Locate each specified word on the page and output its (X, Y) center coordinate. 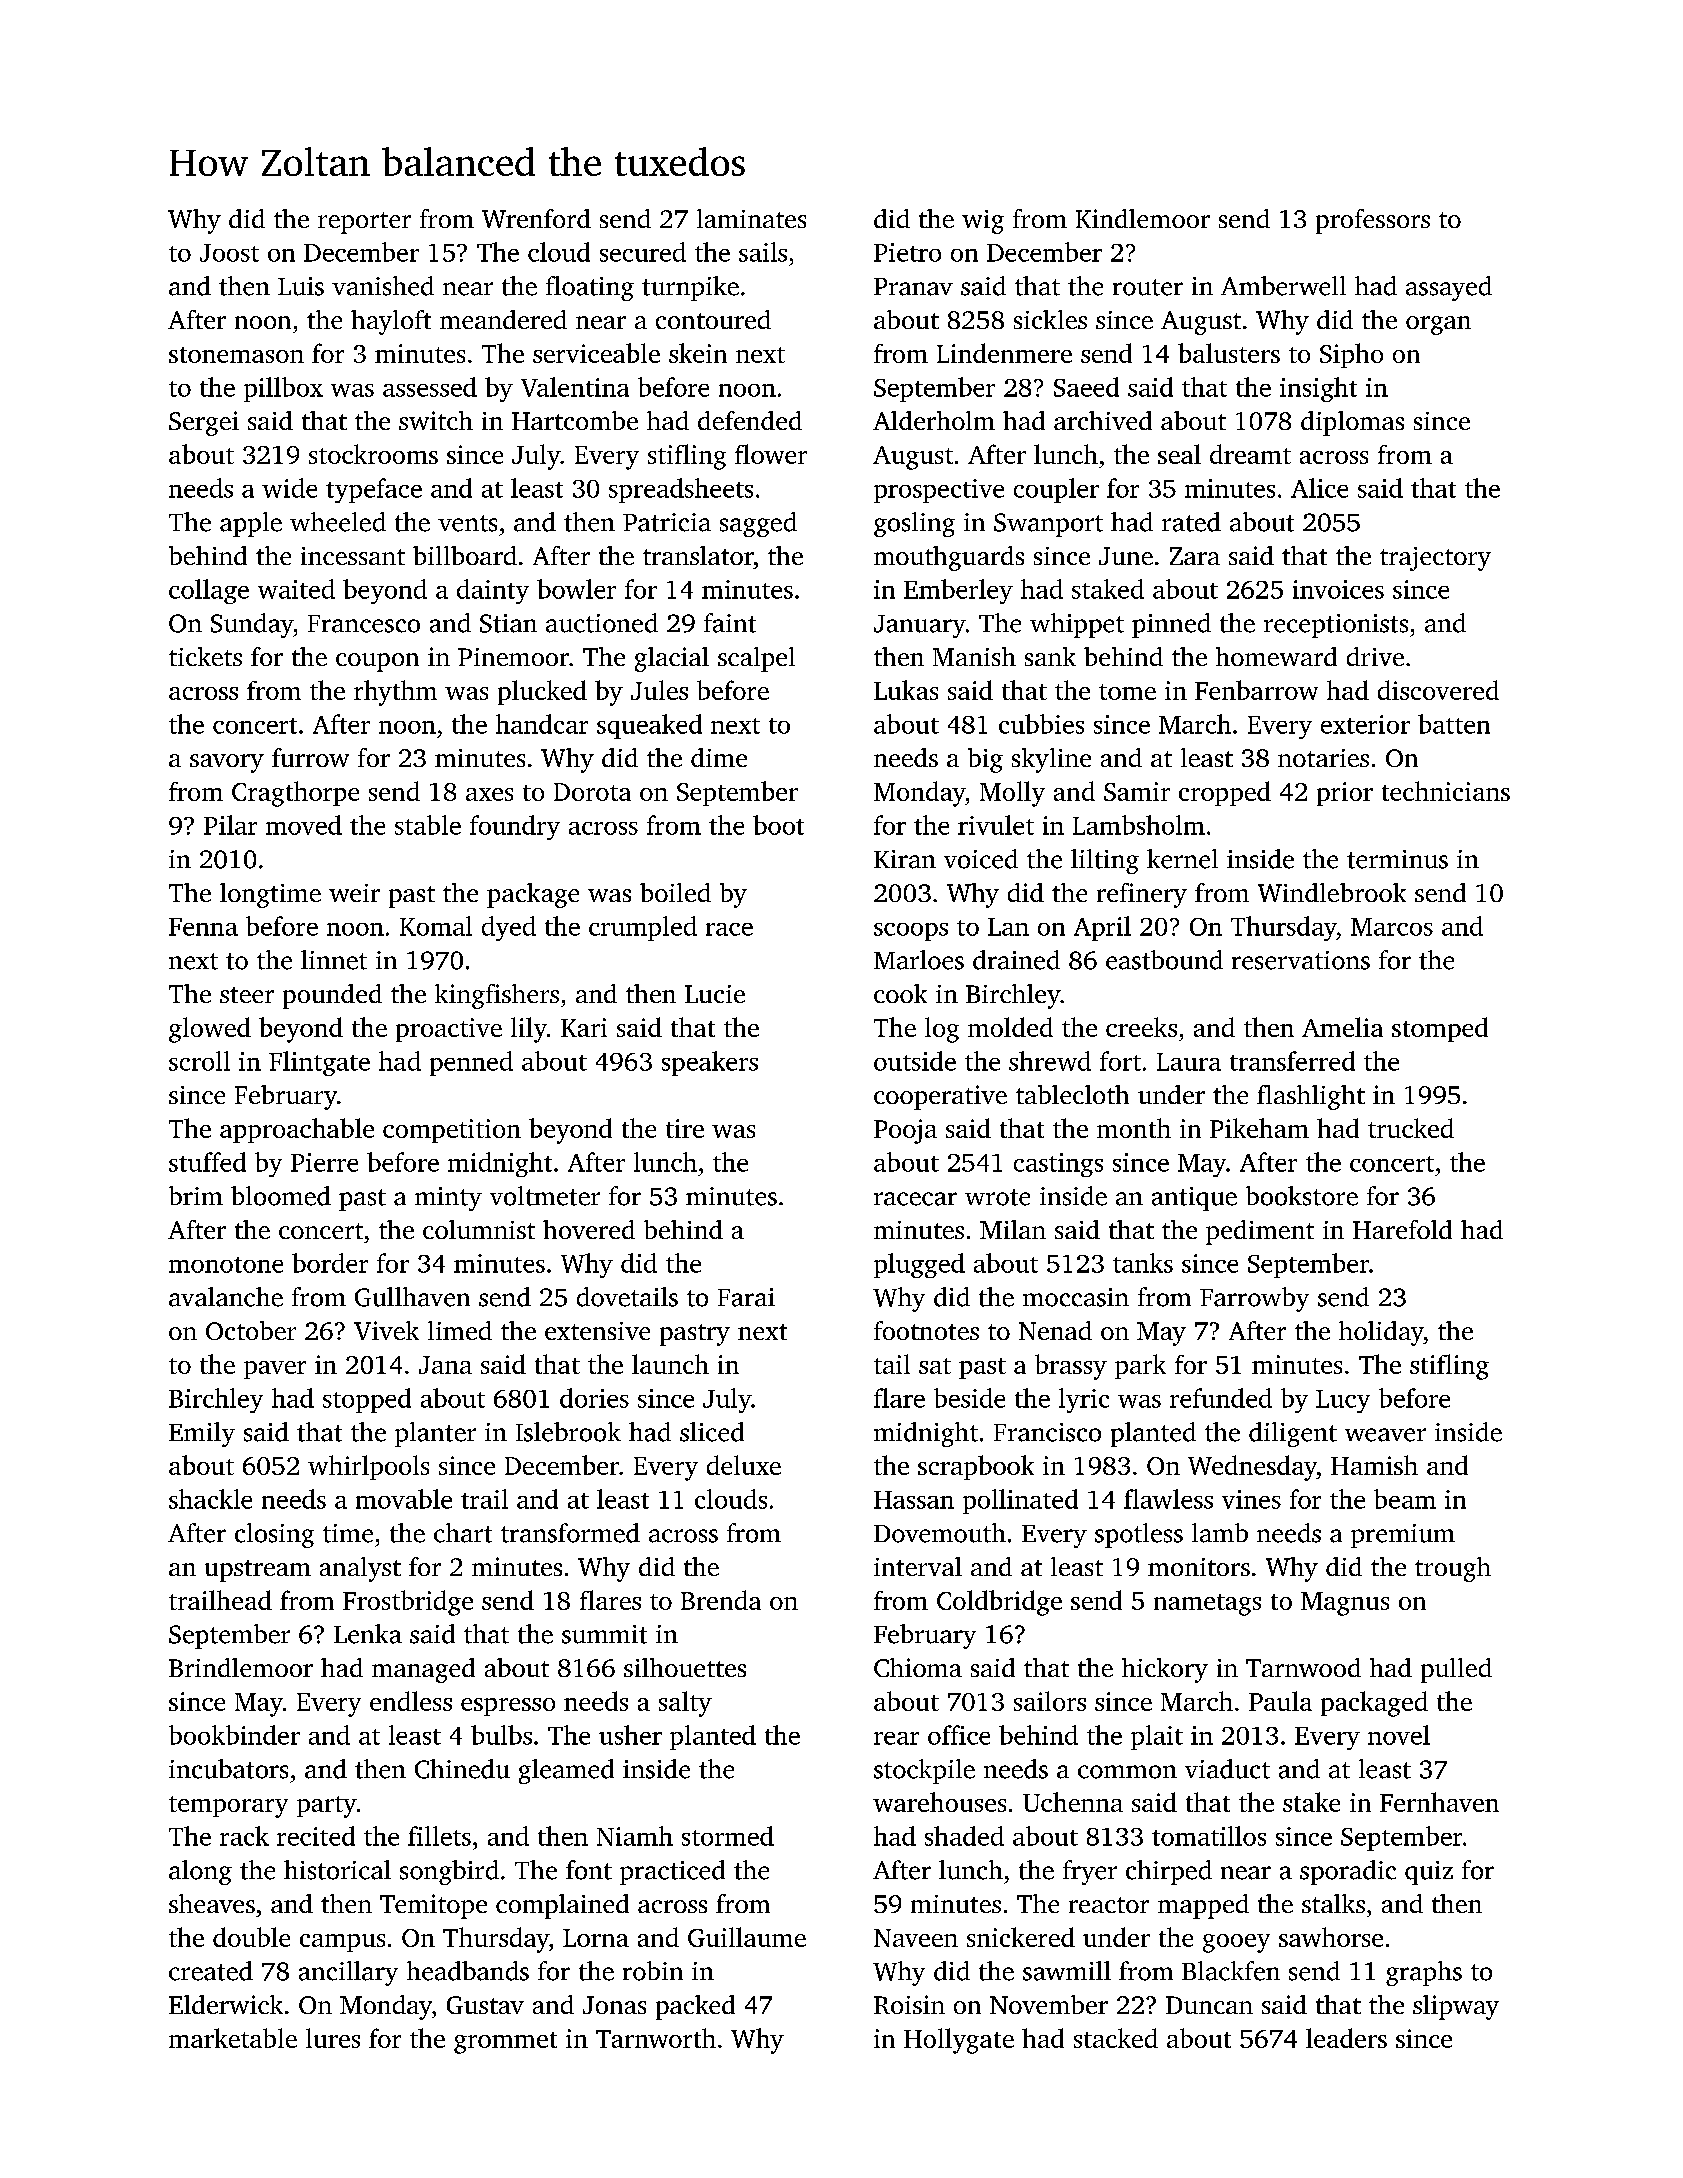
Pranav (913, 287)
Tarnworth (656, 2038)
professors (1373, 221)
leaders (1346, 2038)
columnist (479, 1229)
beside (969, 1398)
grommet (505, 2043)
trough (1453, 1569)
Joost (229, 253)
